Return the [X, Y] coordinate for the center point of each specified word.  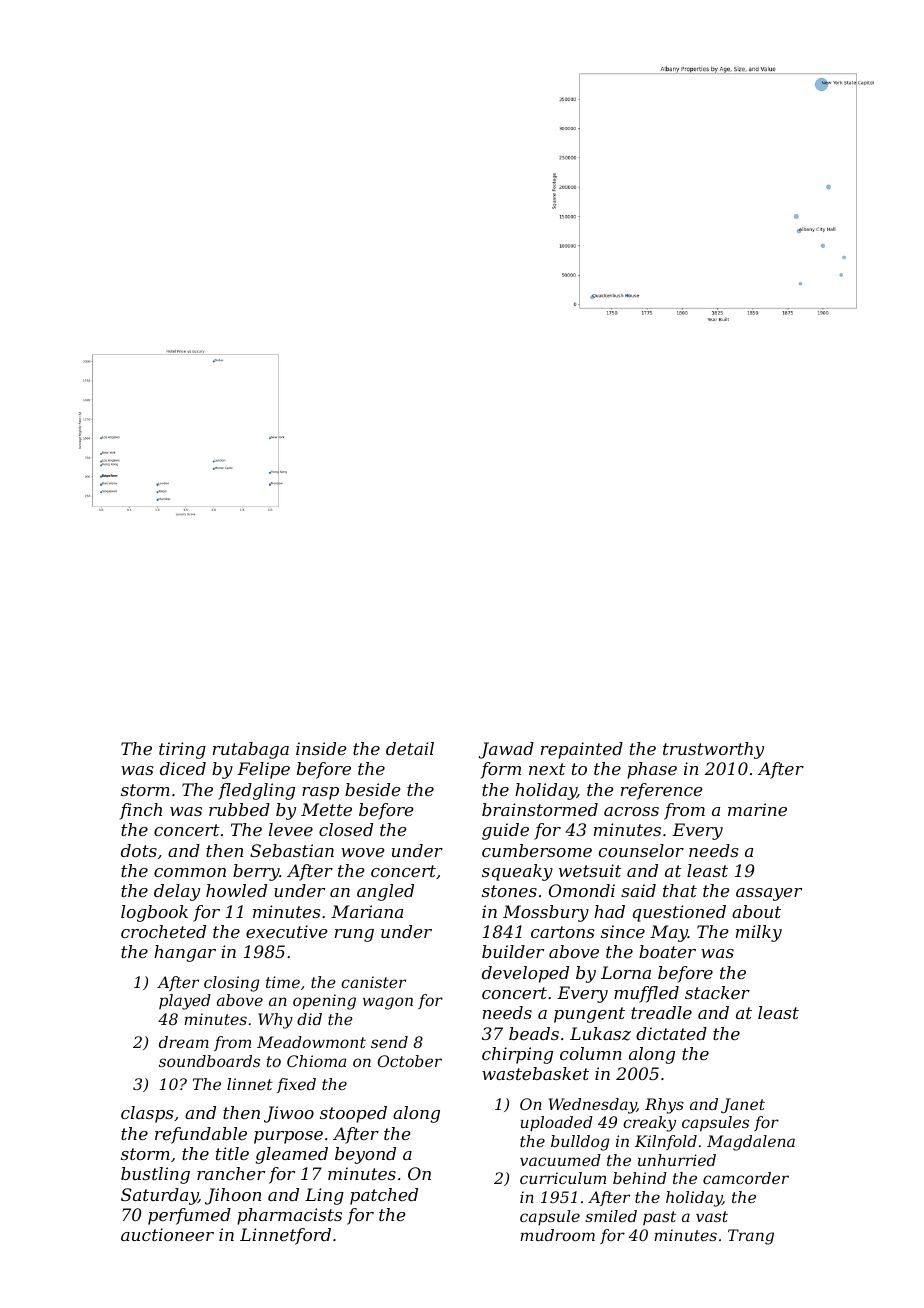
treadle [661, 1012]
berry [256, 872]
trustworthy [713, 750]
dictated [671, 1033]
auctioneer [167, 1234]
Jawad [506, 750]
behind [640, 1178]
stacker [717, 992]
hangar [185, 953]
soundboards [209, 1061]
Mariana [367, 911]
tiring [182, 750]
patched [384, 1196]
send [389, 1042]
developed [525, 974]
